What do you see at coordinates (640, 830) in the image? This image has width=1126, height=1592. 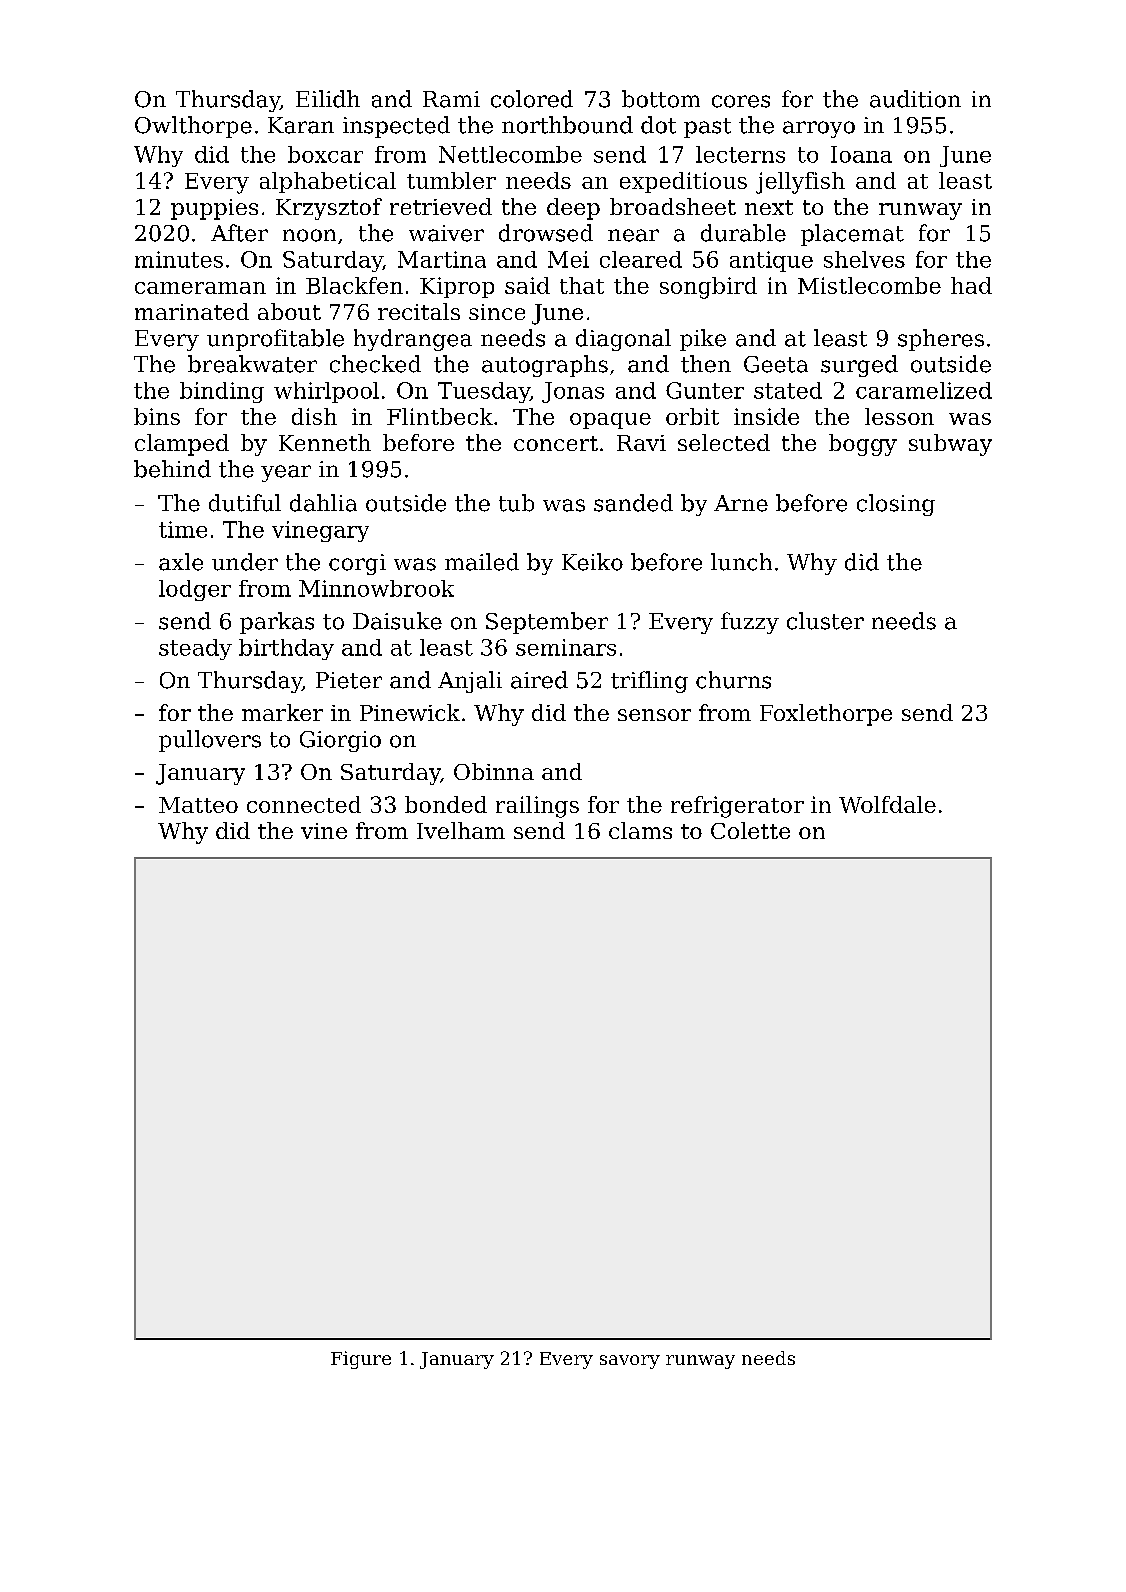 I see `clams` at bounding box center [640, 830].
